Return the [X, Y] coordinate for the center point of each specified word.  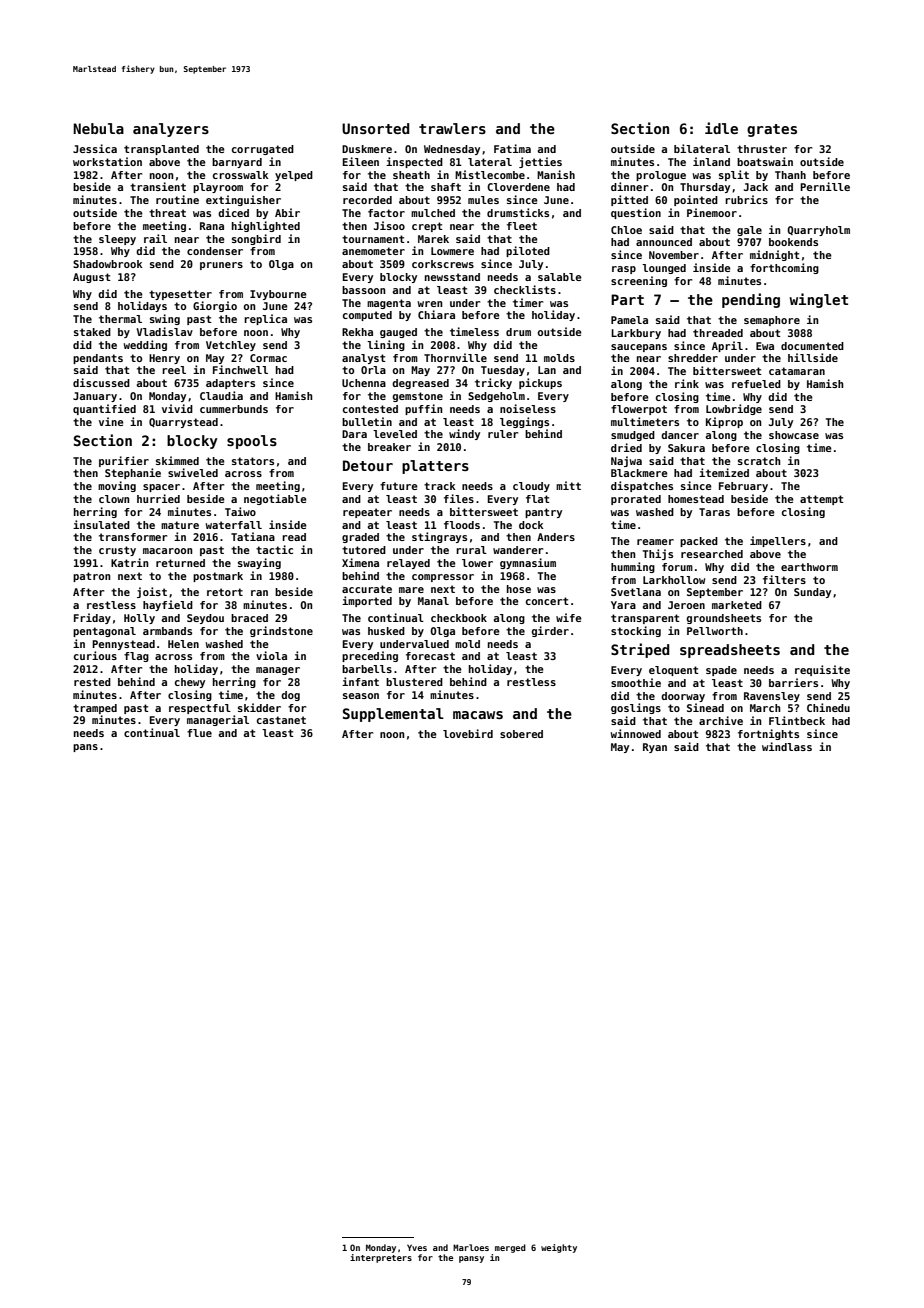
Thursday [705, 188]
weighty [559, 1248]
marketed [737, 605]
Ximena [360, 562]
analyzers [171, 130]
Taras [714, 512]
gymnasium [528, 563]
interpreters [381, 1258]
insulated [101, 524]
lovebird [468, 733]
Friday [92, 618]
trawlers [452, 128]
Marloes [471, 1247]
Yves [417, 1247]
